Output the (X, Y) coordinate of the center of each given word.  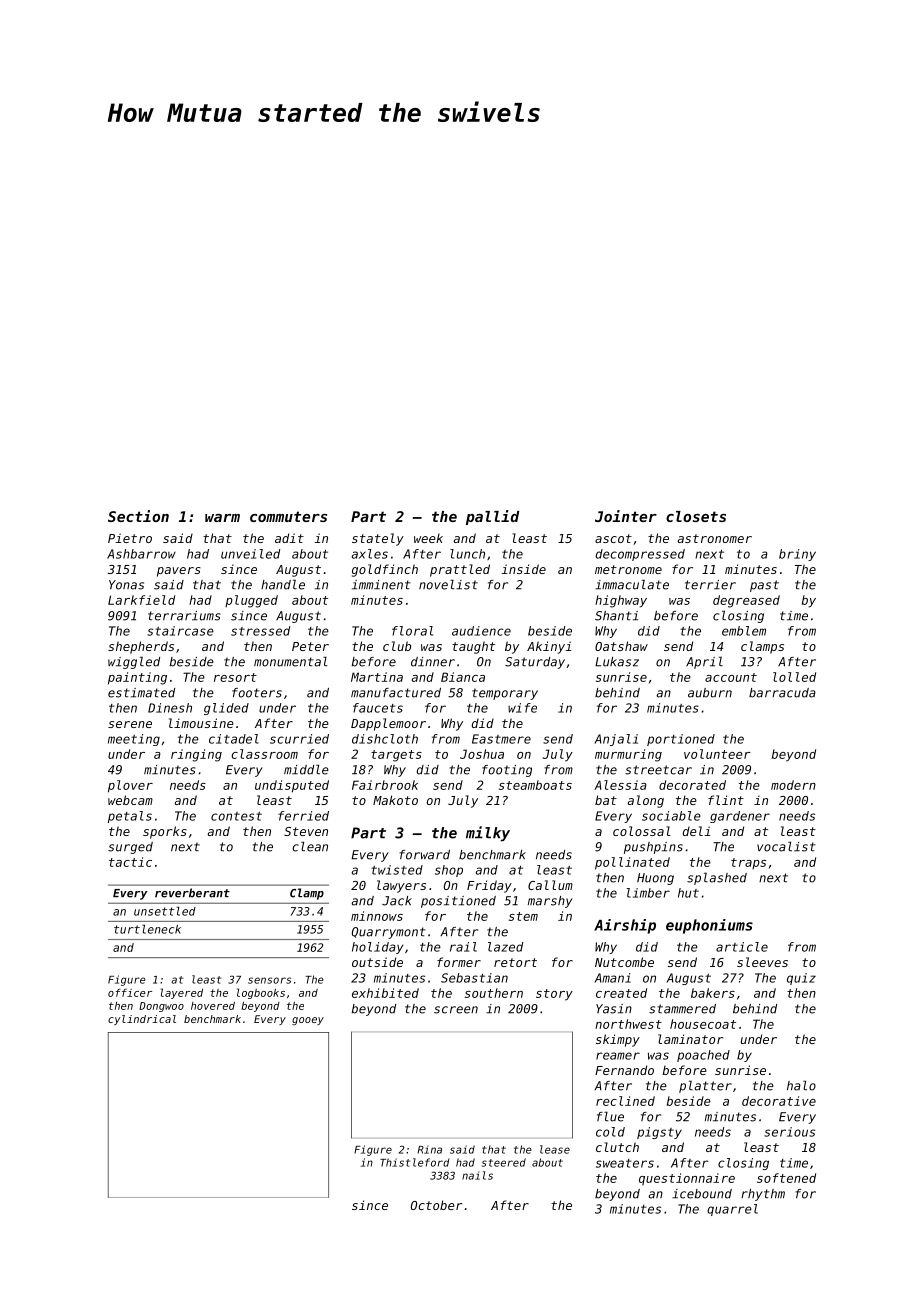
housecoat (703, 1024)
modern (793, 785)
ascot (613, 538)
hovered (213, 1005)
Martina (377, 677)
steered (504, 1162)
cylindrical (142, 1020)
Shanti (616, 616)
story (554, 995)
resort (235, 677)
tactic (130, 862)
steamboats (535, 785)
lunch (467, 554)
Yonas (126, 585)
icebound (702, 1194)
